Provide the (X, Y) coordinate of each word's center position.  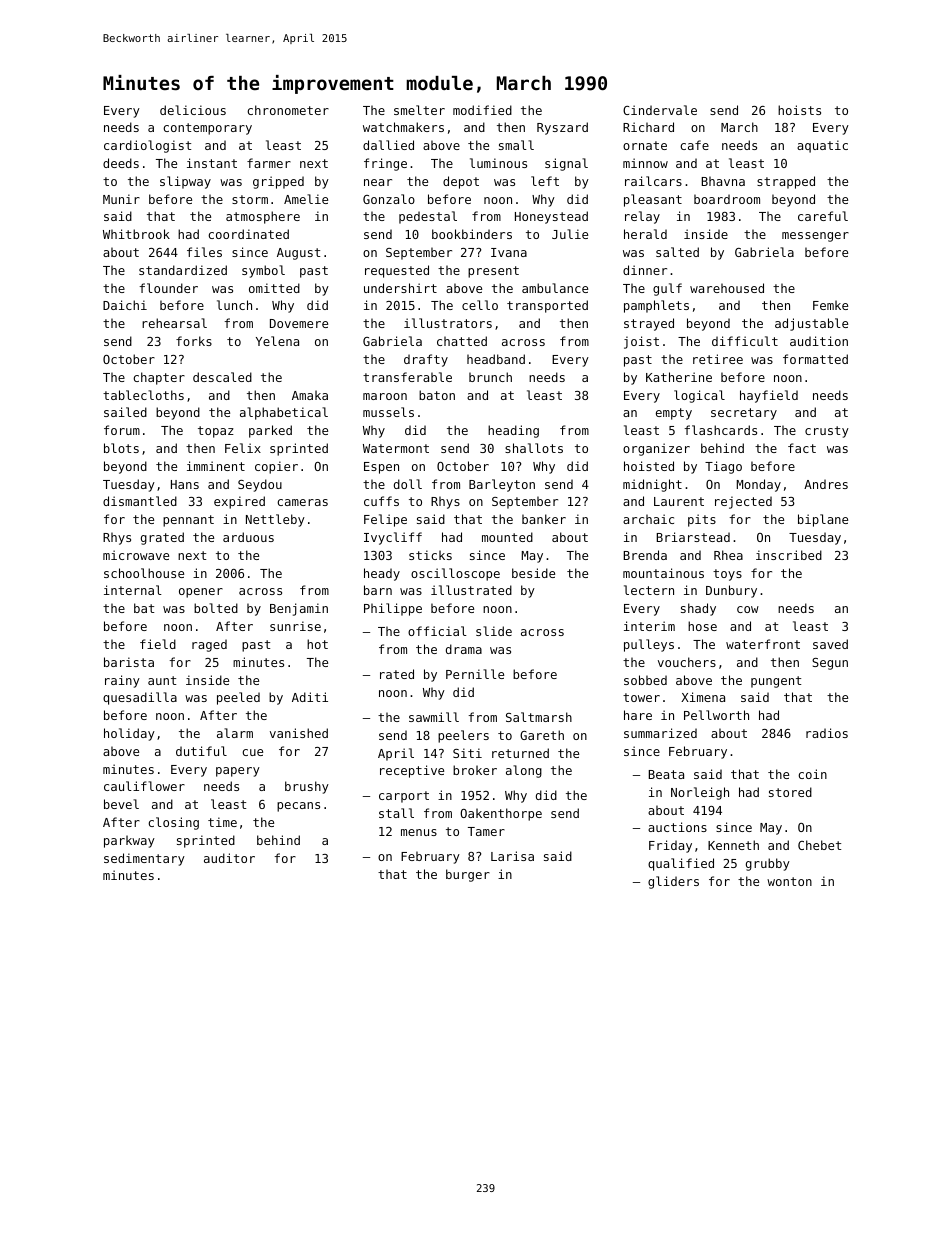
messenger (815, 237)
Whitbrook (136, 234)
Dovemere (299, 323)
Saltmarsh (539, 717)
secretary (744, 414)
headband (496, 359)
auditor (229, 858)
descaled (222, 377)
